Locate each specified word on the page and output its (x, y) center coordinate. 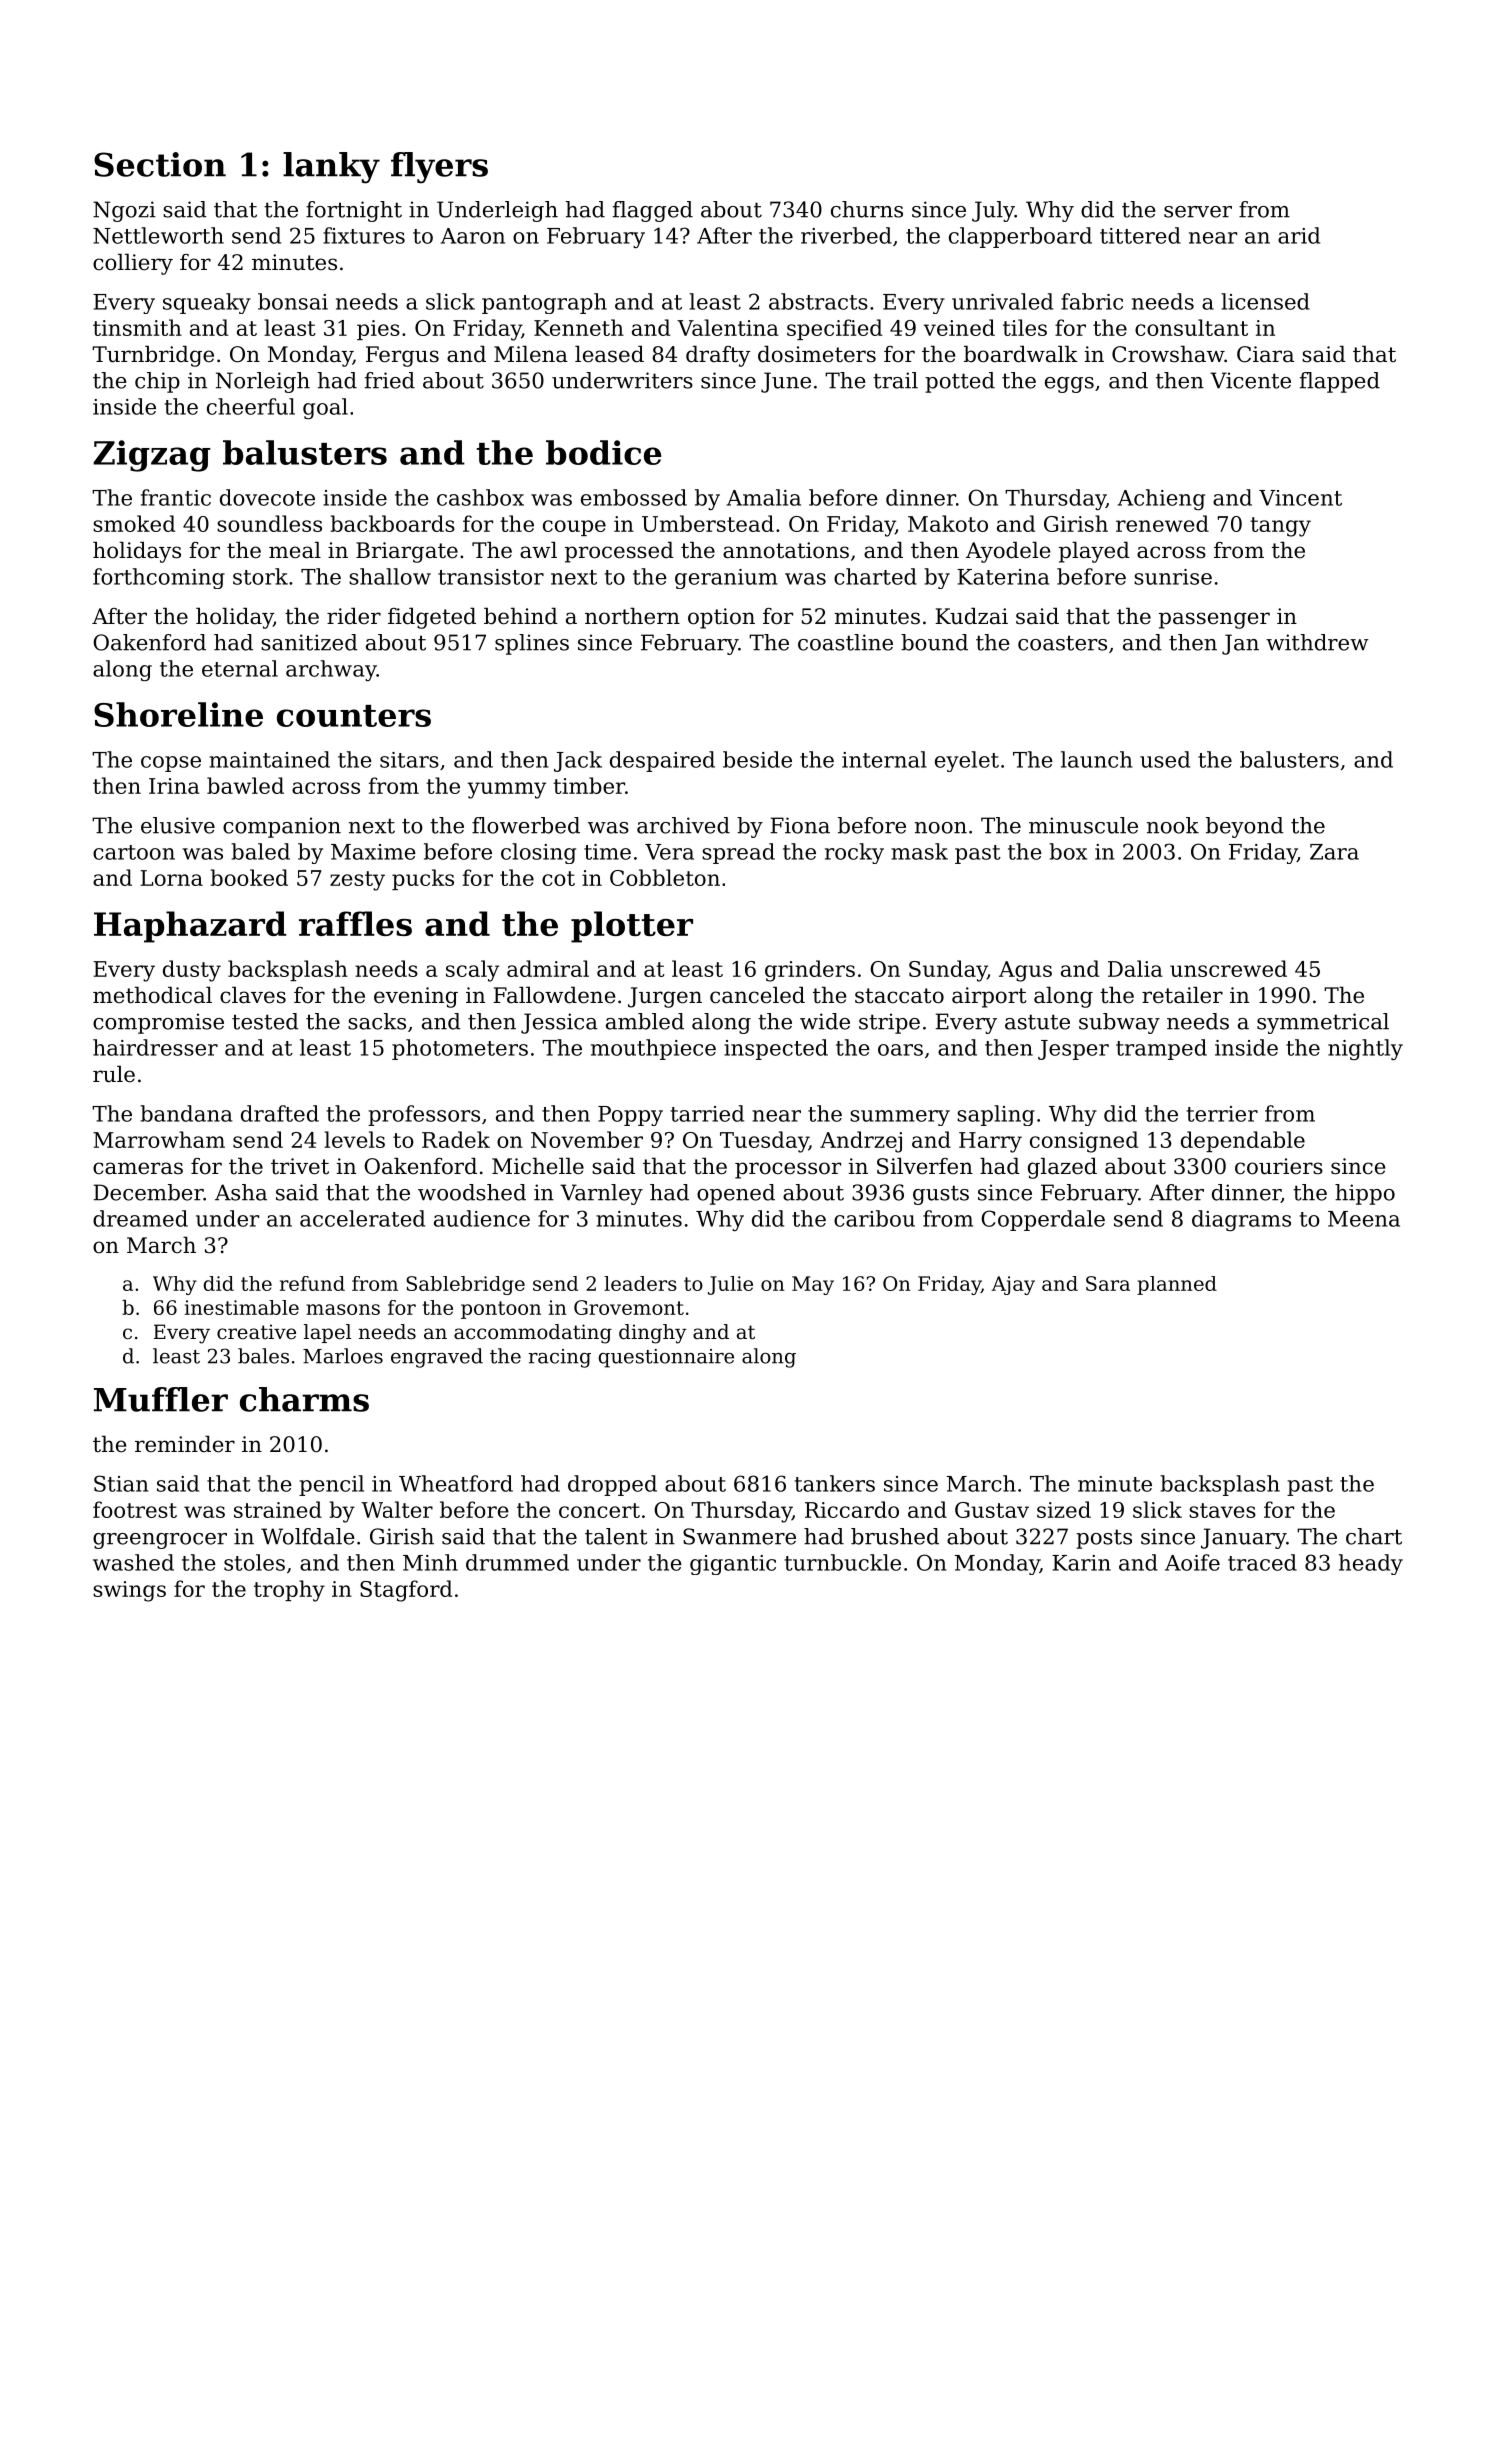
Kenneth (579, 327)
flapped (1340, 382)
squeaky (207, 303)
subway (1119, 1023)
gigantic (733, 1565)
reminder (185, 1444)
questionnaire (666, 1358)
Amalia (764, 497)
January (1243, 1538)
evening (416, 997)
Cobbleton (665, 877)
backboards (392, 523)
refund (312, 1283)
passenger (1214, 620)
